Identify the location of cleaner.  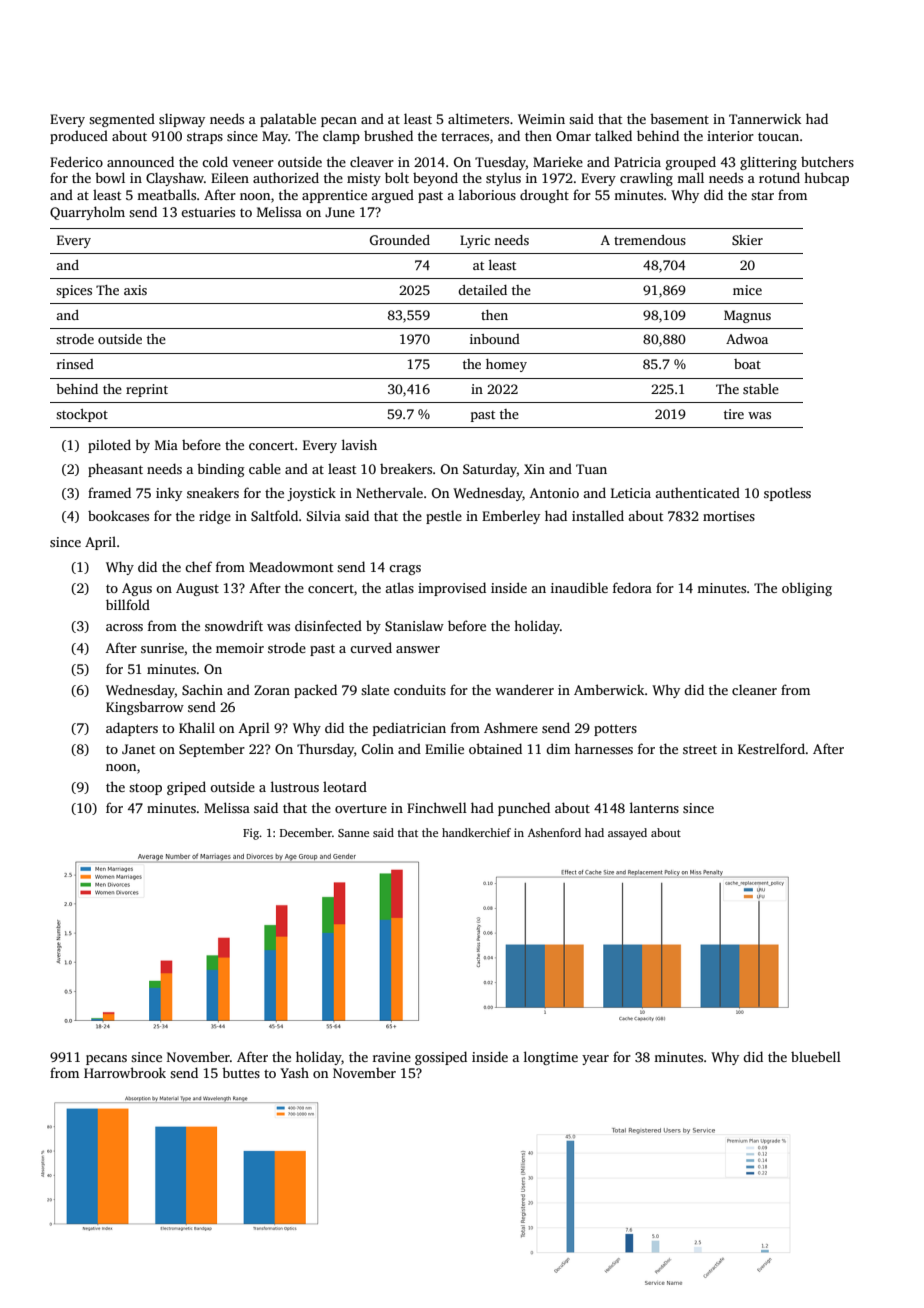
(754, 689).
